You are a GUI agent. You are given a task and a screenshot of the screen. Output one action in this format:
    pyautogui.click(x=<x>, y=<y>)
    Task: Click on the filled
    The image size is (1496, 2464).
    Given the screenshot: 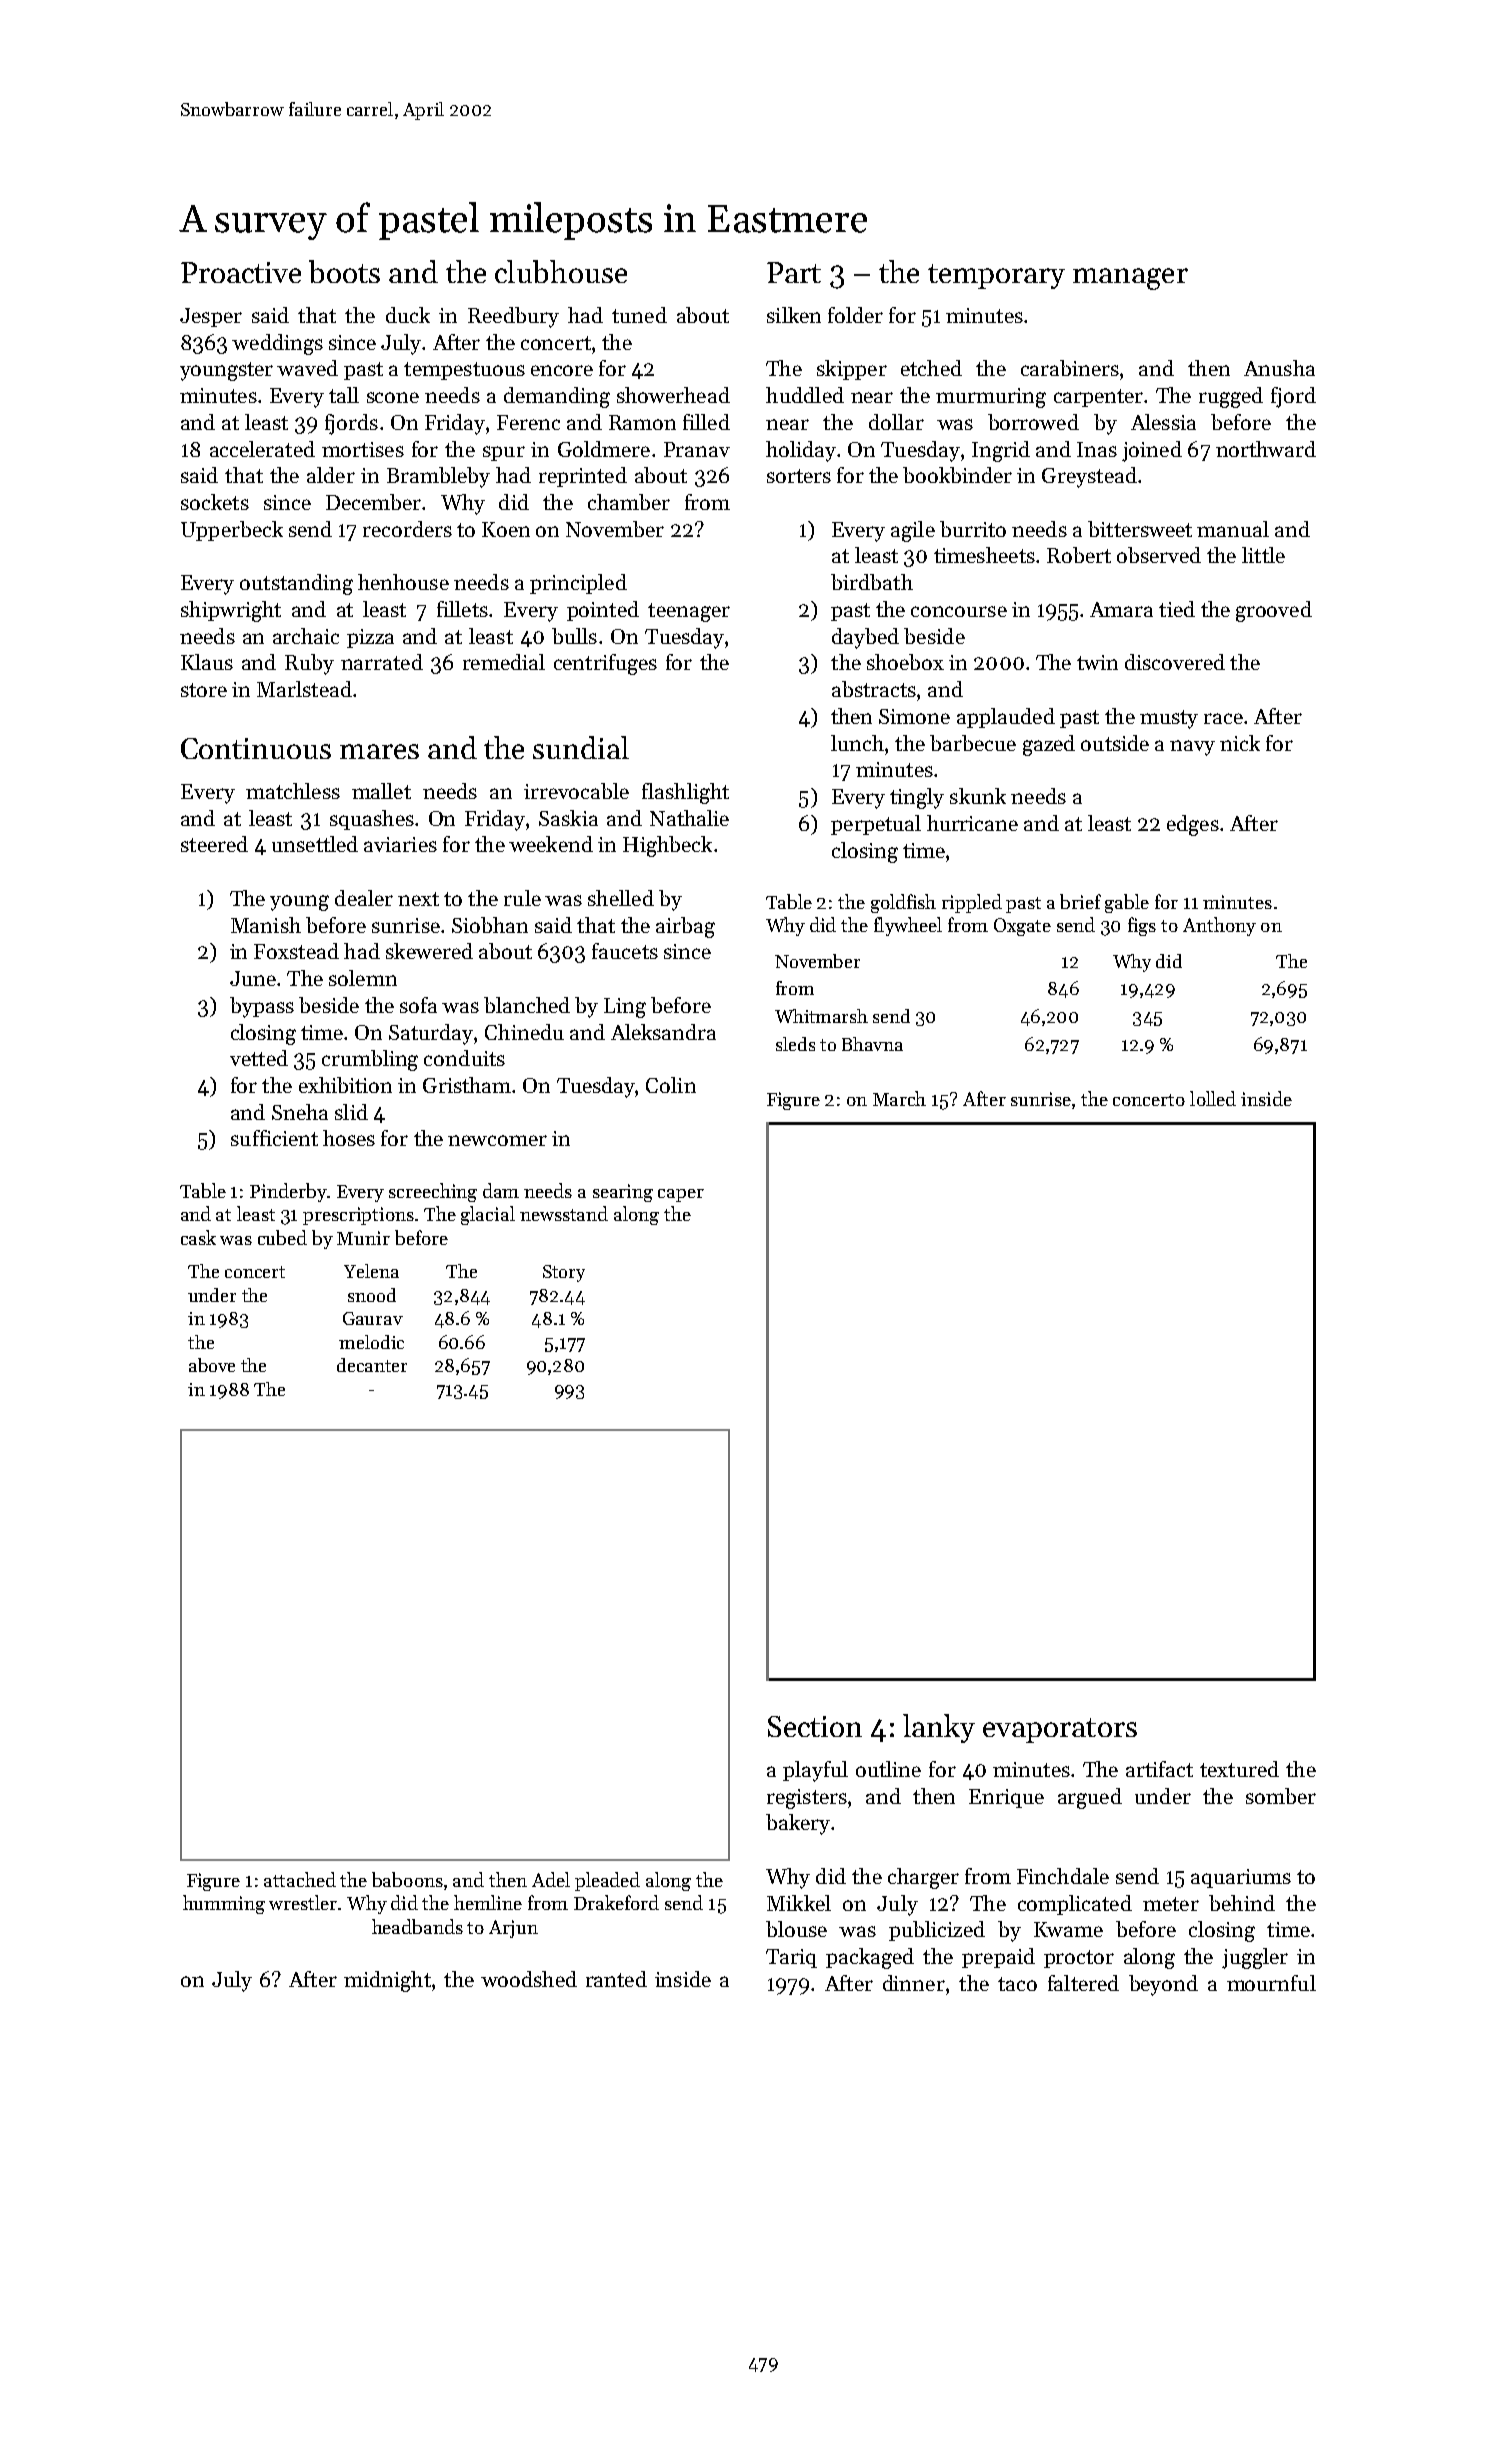 What is the action you would take?
    pyautogui.click(x=706, y=422)
